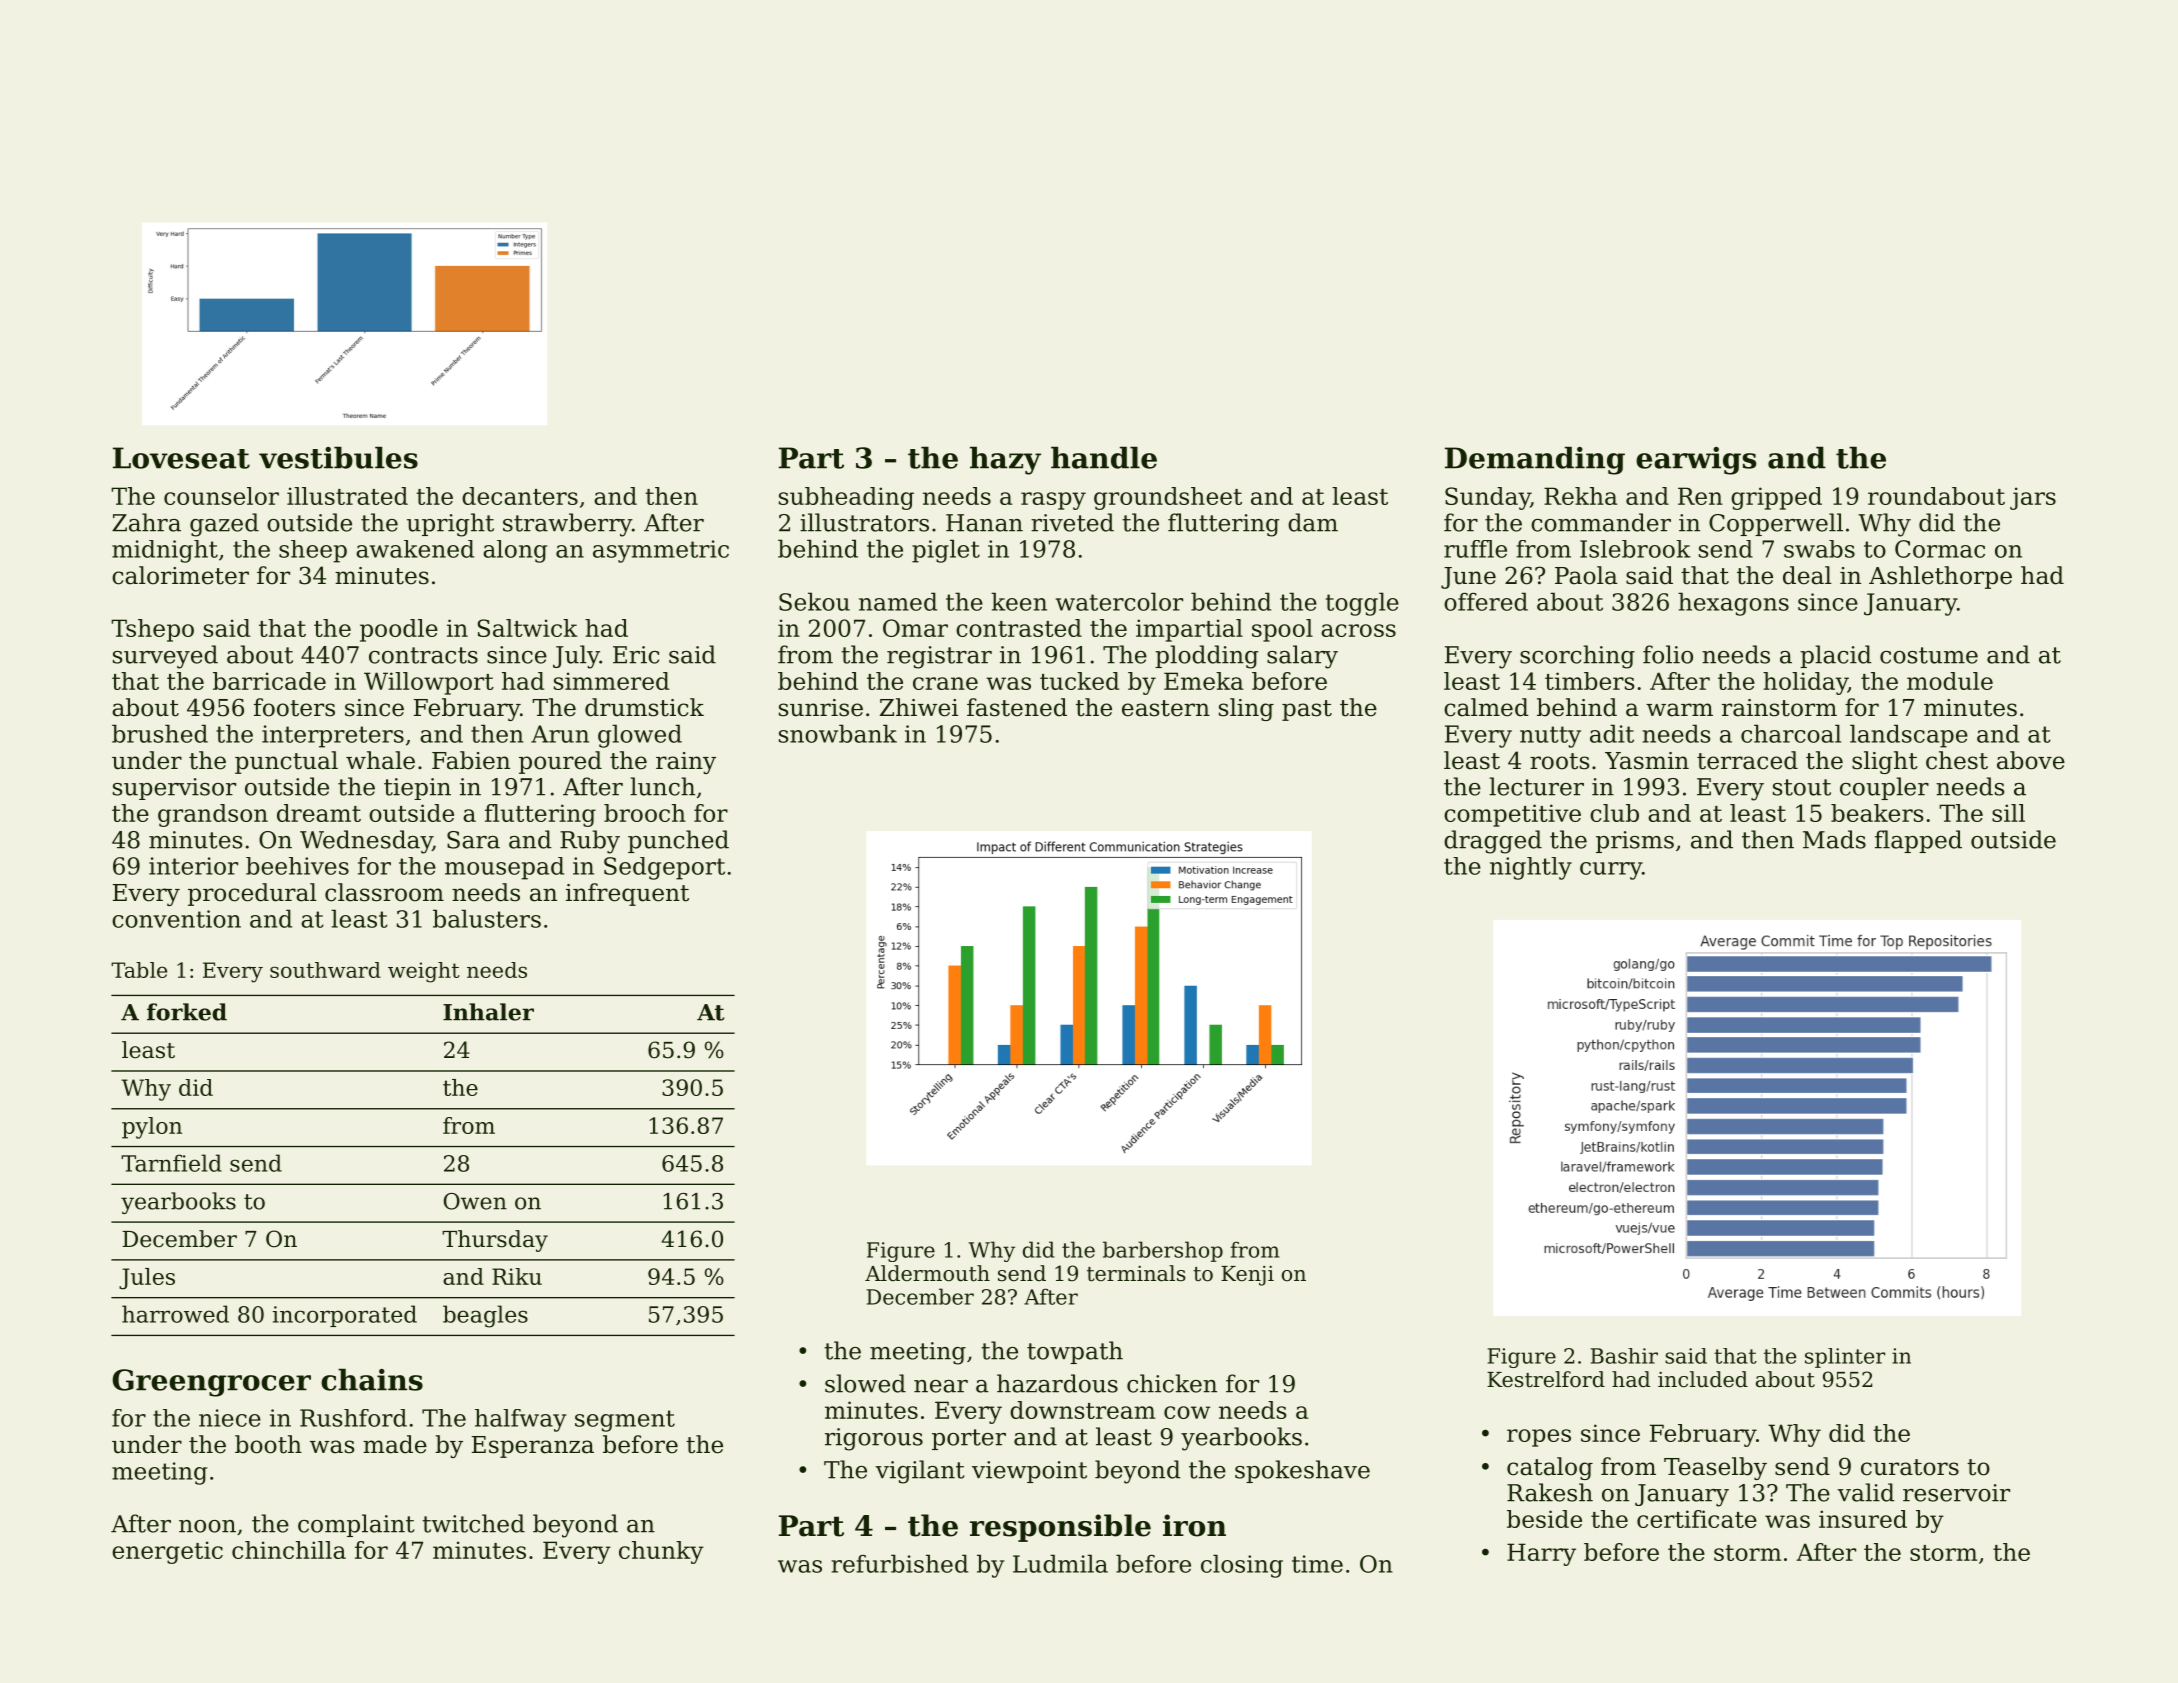 The height and width of the image is (1683, 2178). I want to click on Loveseat, so click(181, 458).
